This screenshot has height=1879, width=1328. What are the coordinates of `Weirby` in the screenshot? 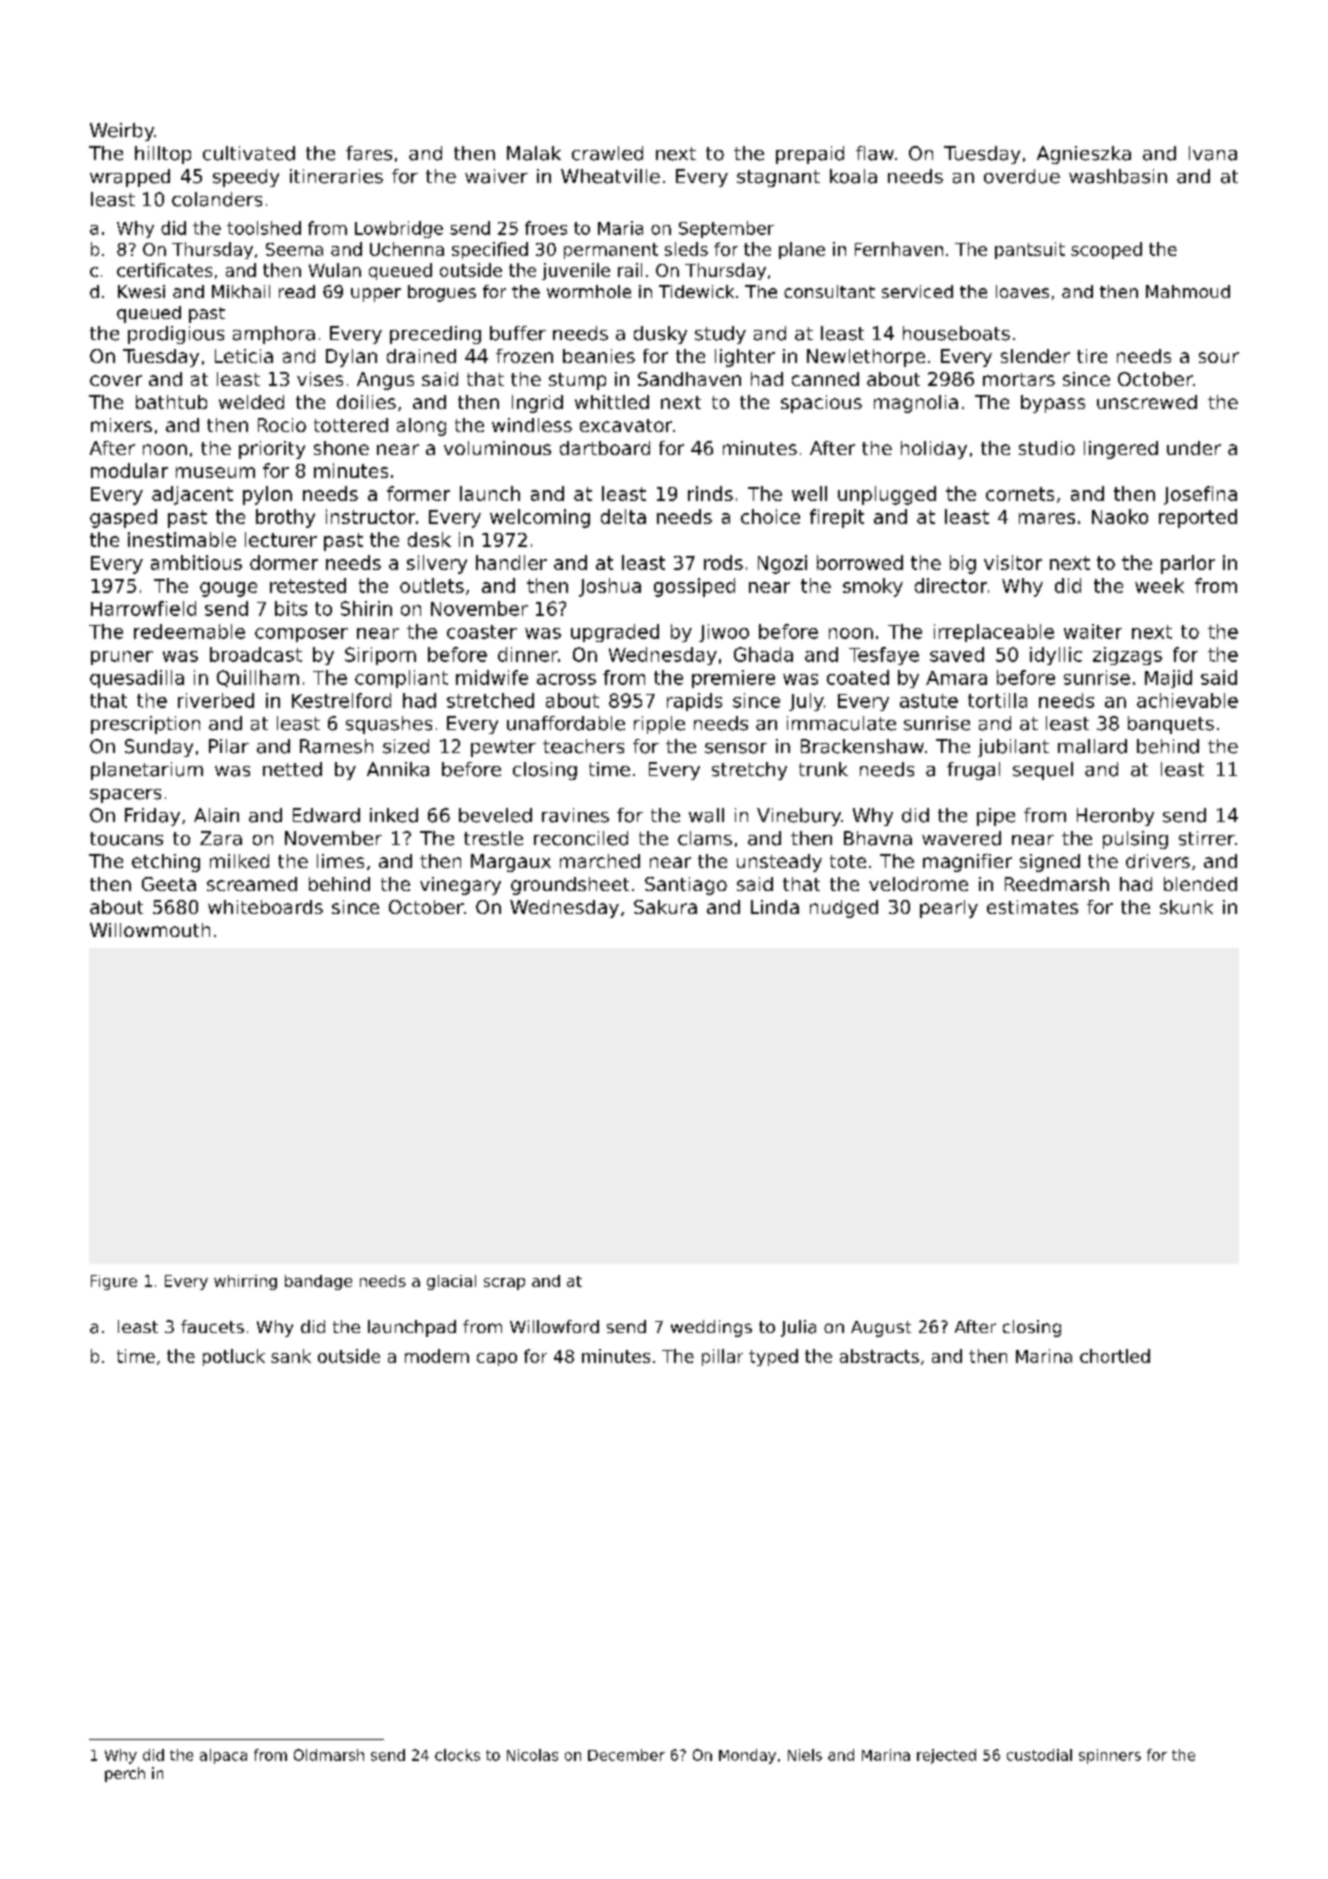 It's located at (122, 132).
